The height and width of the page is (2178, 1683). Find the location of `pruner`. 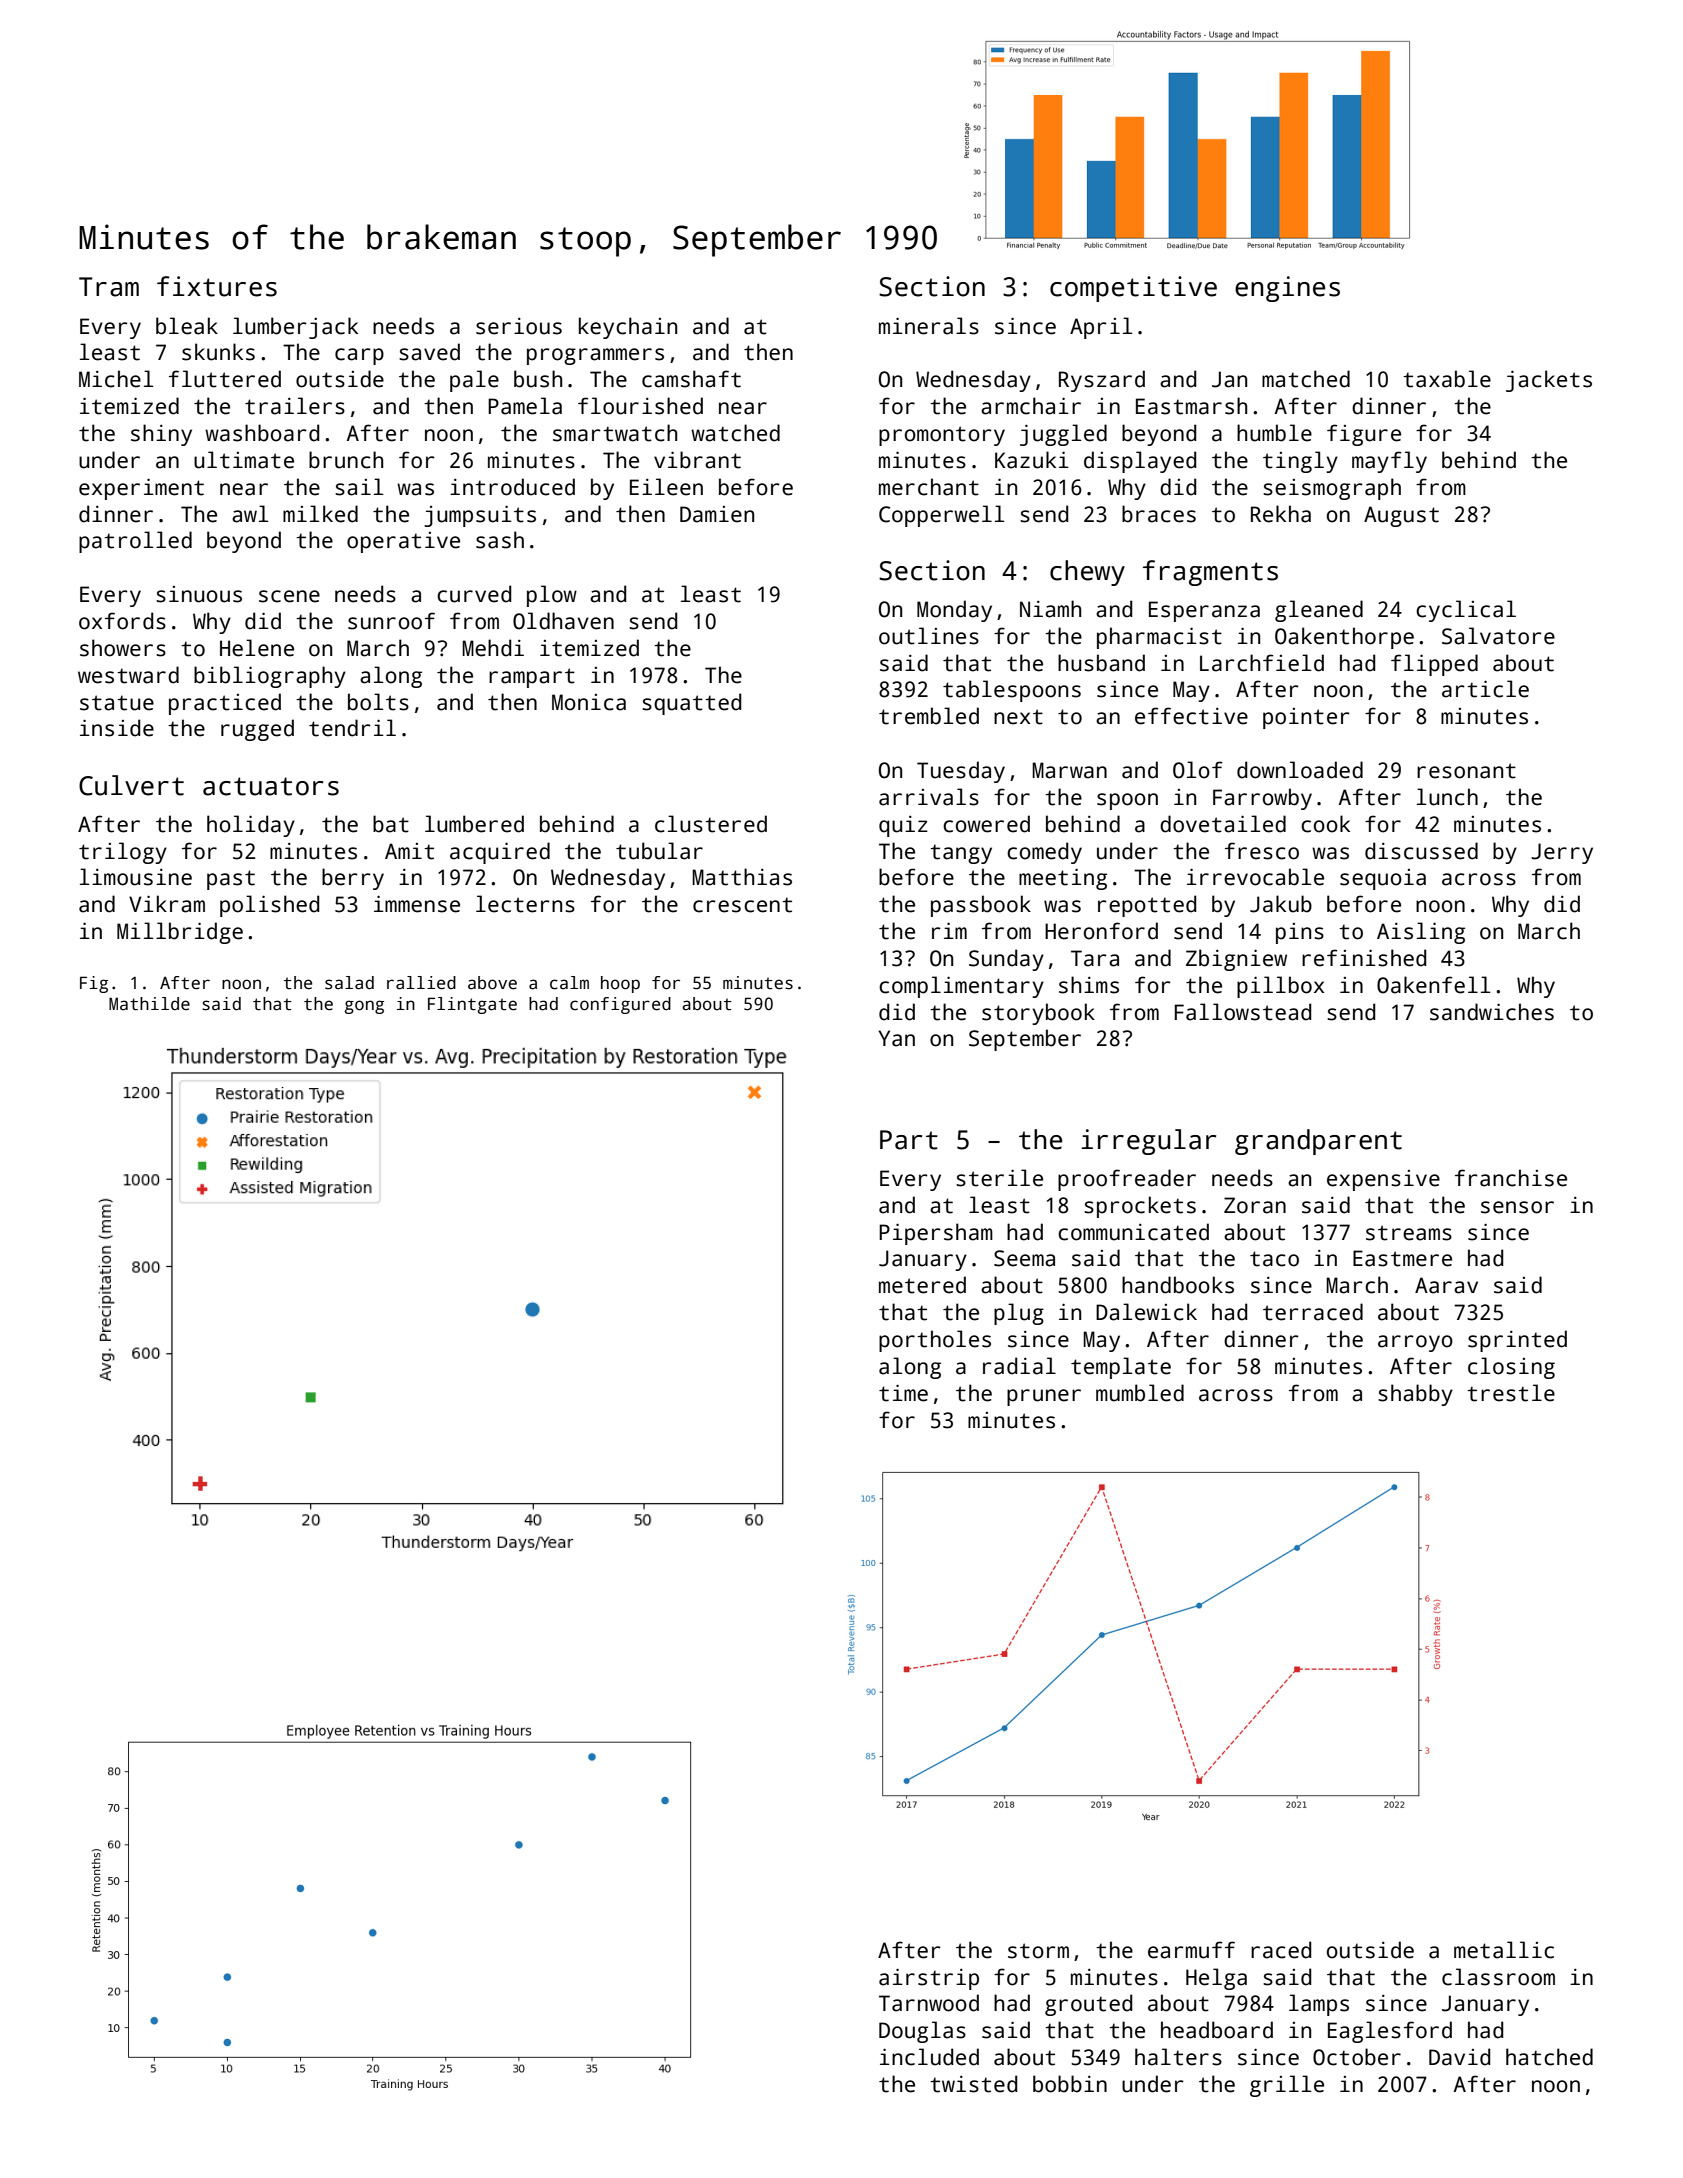

pruner is located at coordinates (1044, 1397).
